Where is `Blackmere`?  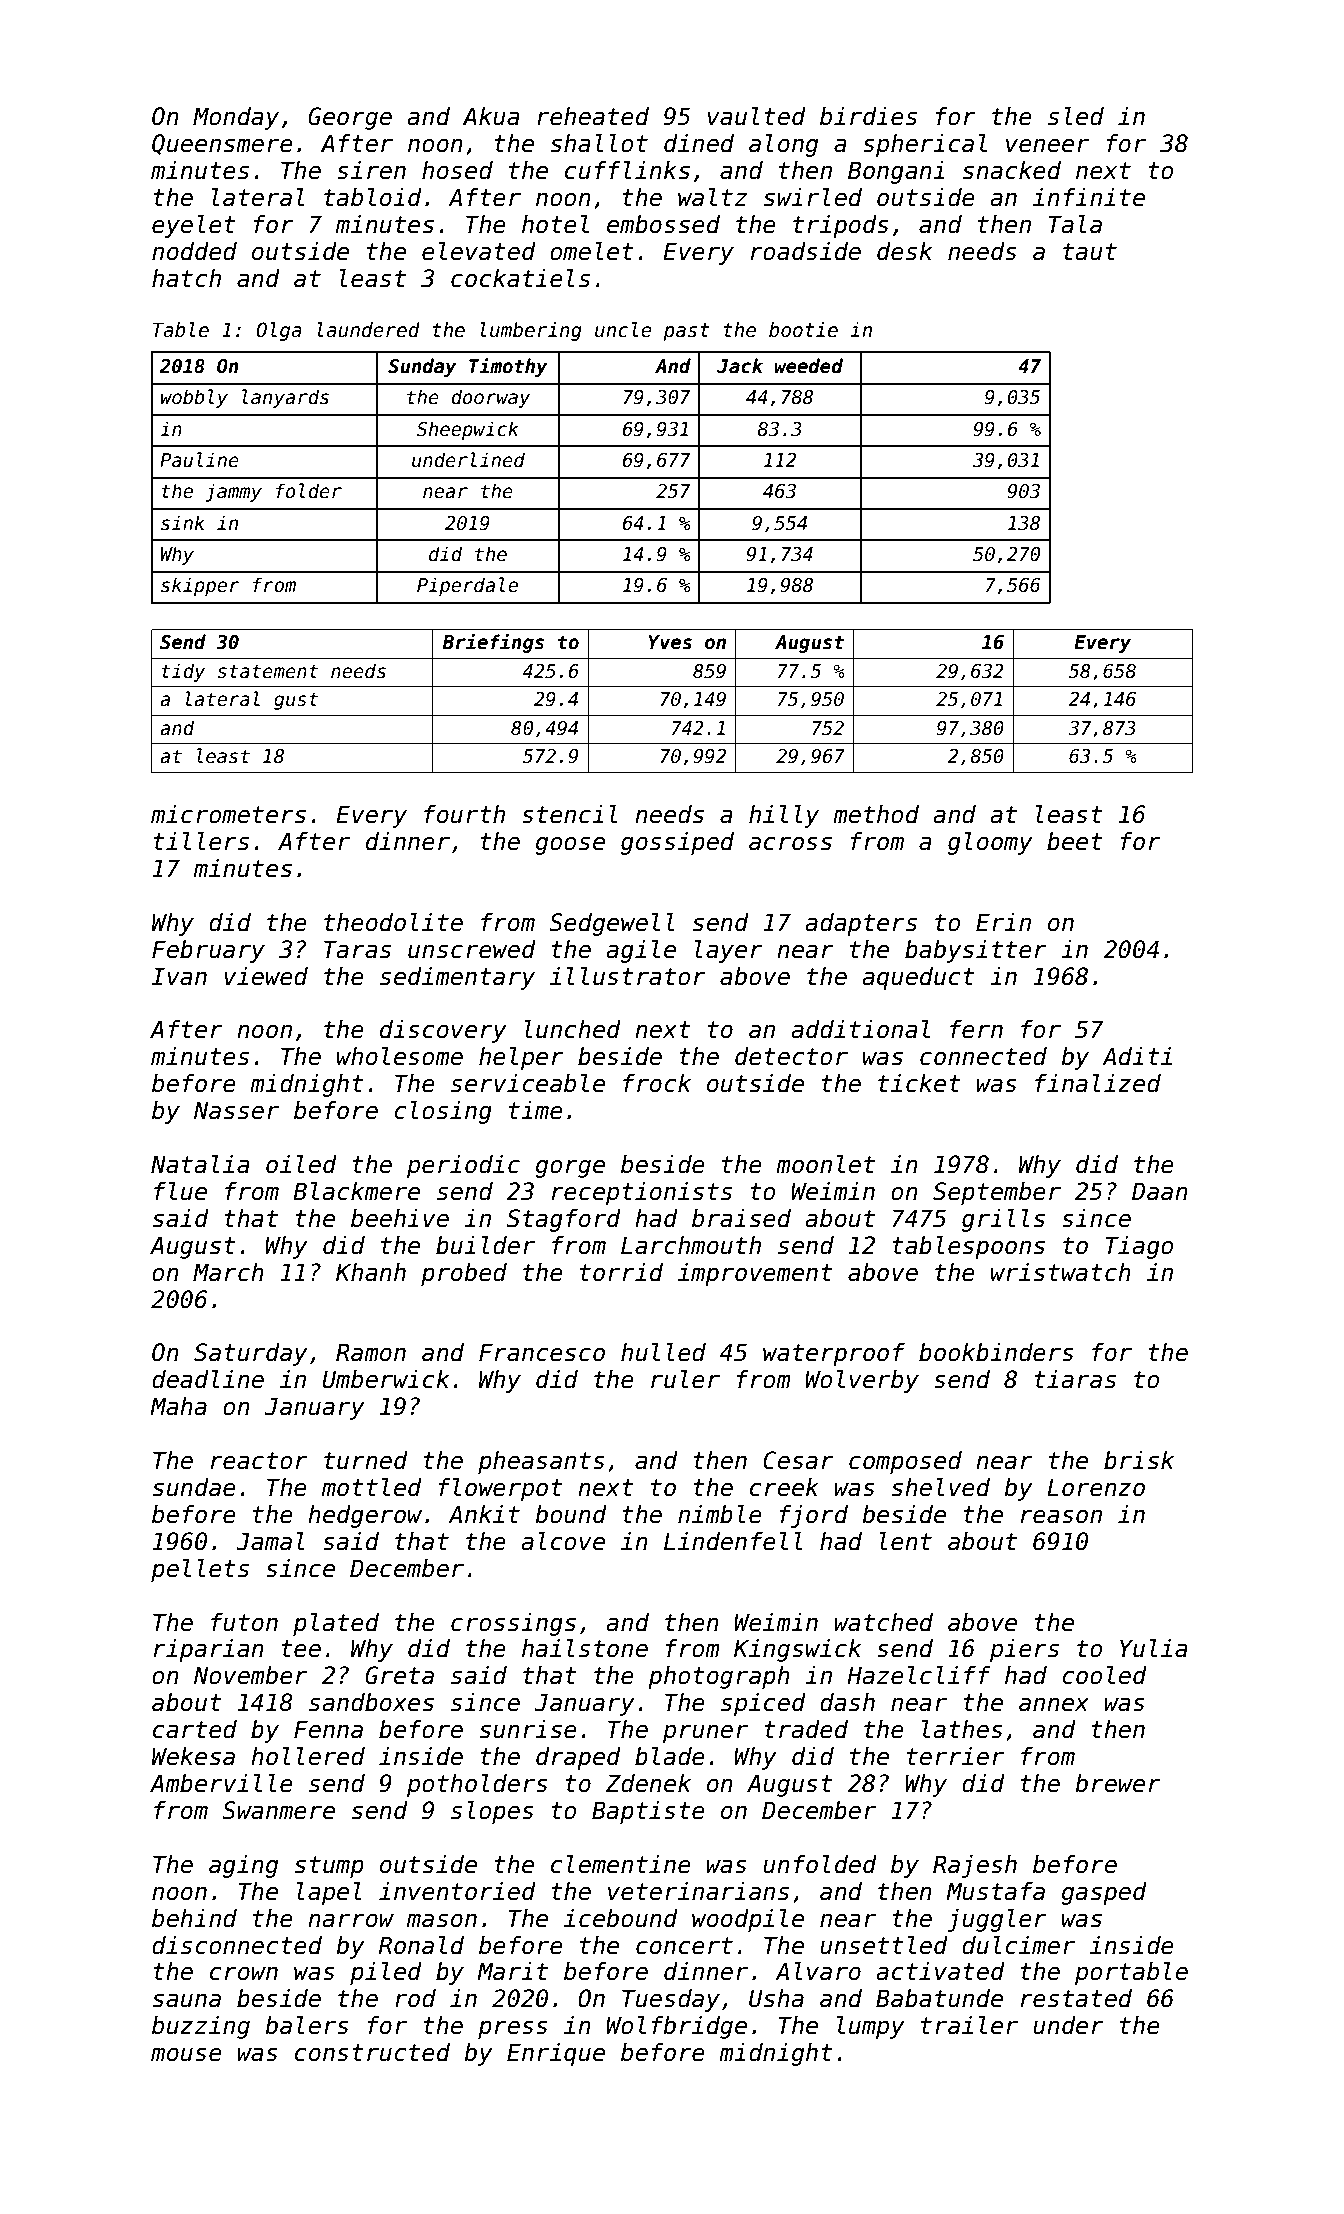 Blackmere is located at coordinates (356, 1191).
